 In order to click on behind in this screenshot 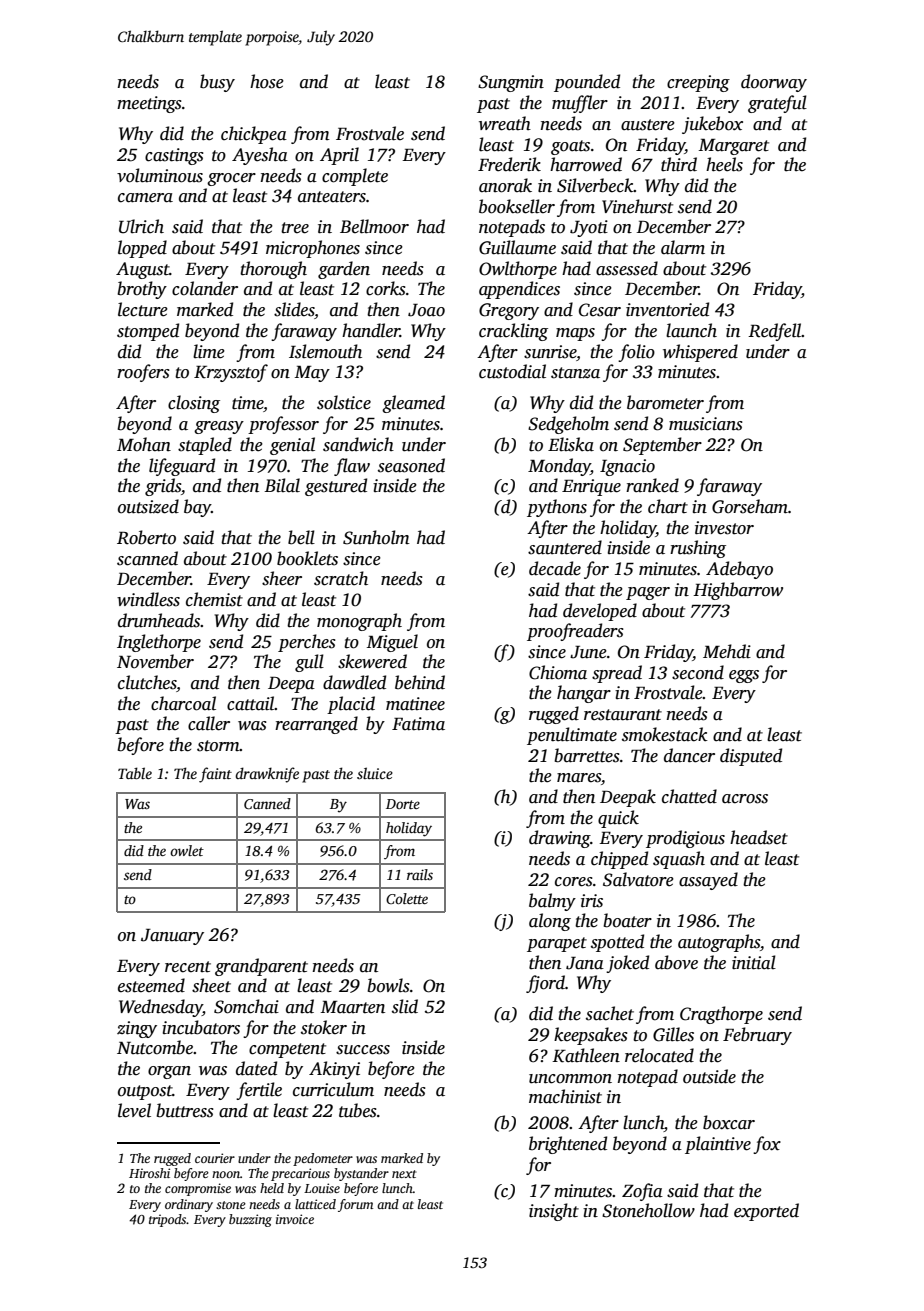, I will do `click(420, 682)`.
